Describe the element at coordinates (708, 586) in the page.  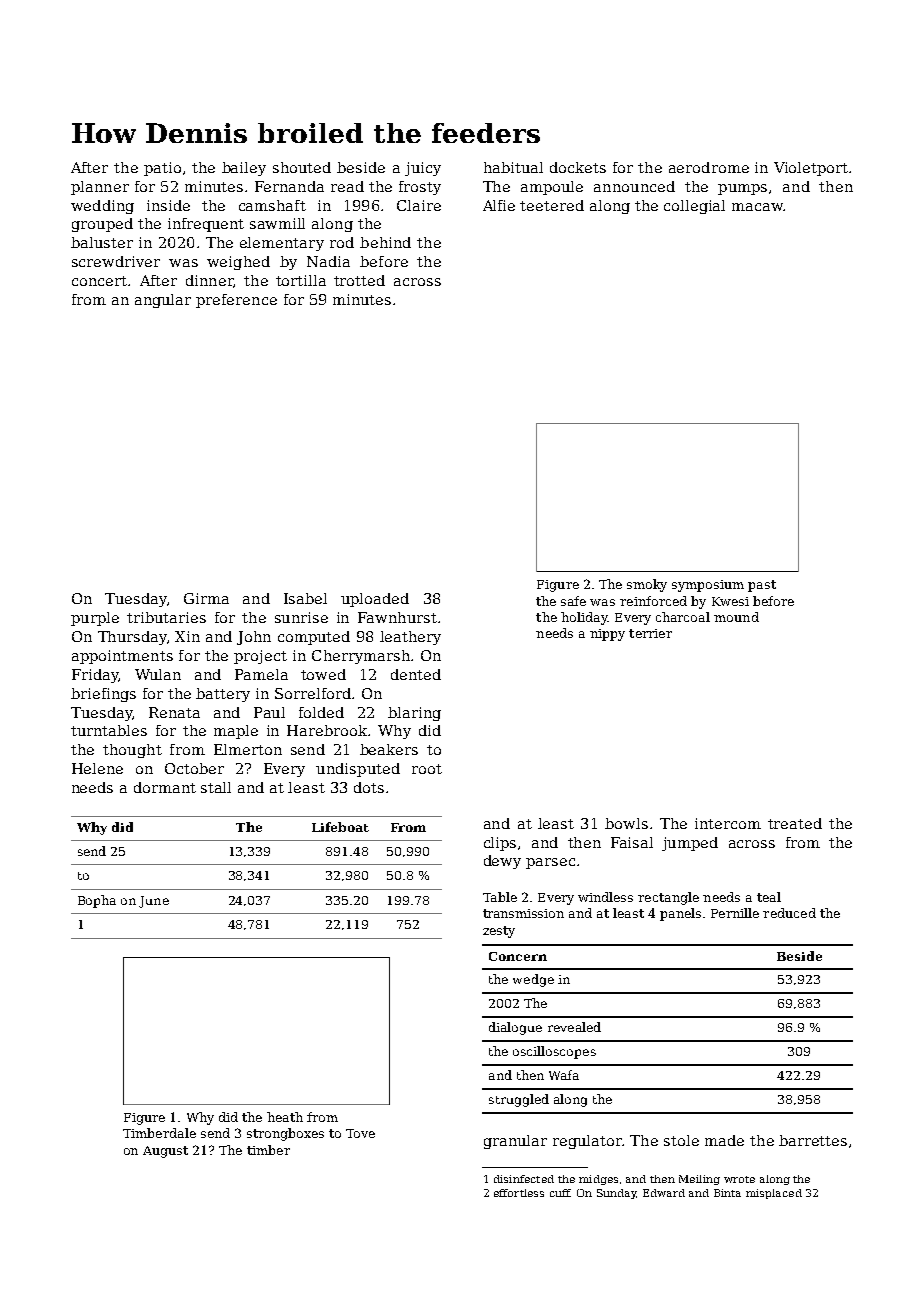
I see `symposium` at that location.
